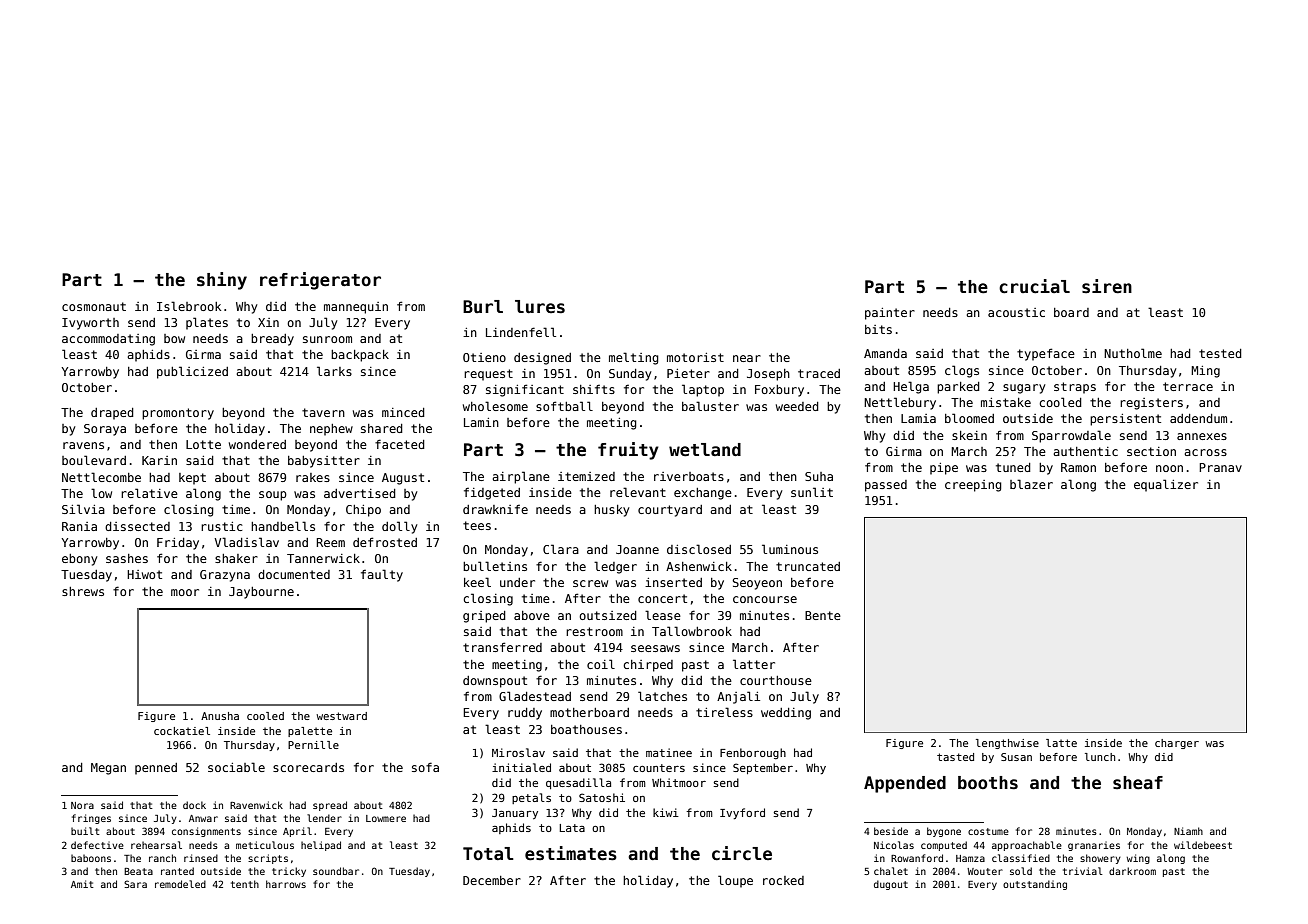 This page has width=1308, height=924. Describe the element at coordinates (1007, 744) in the page. I see `lengthwise` at that location.
